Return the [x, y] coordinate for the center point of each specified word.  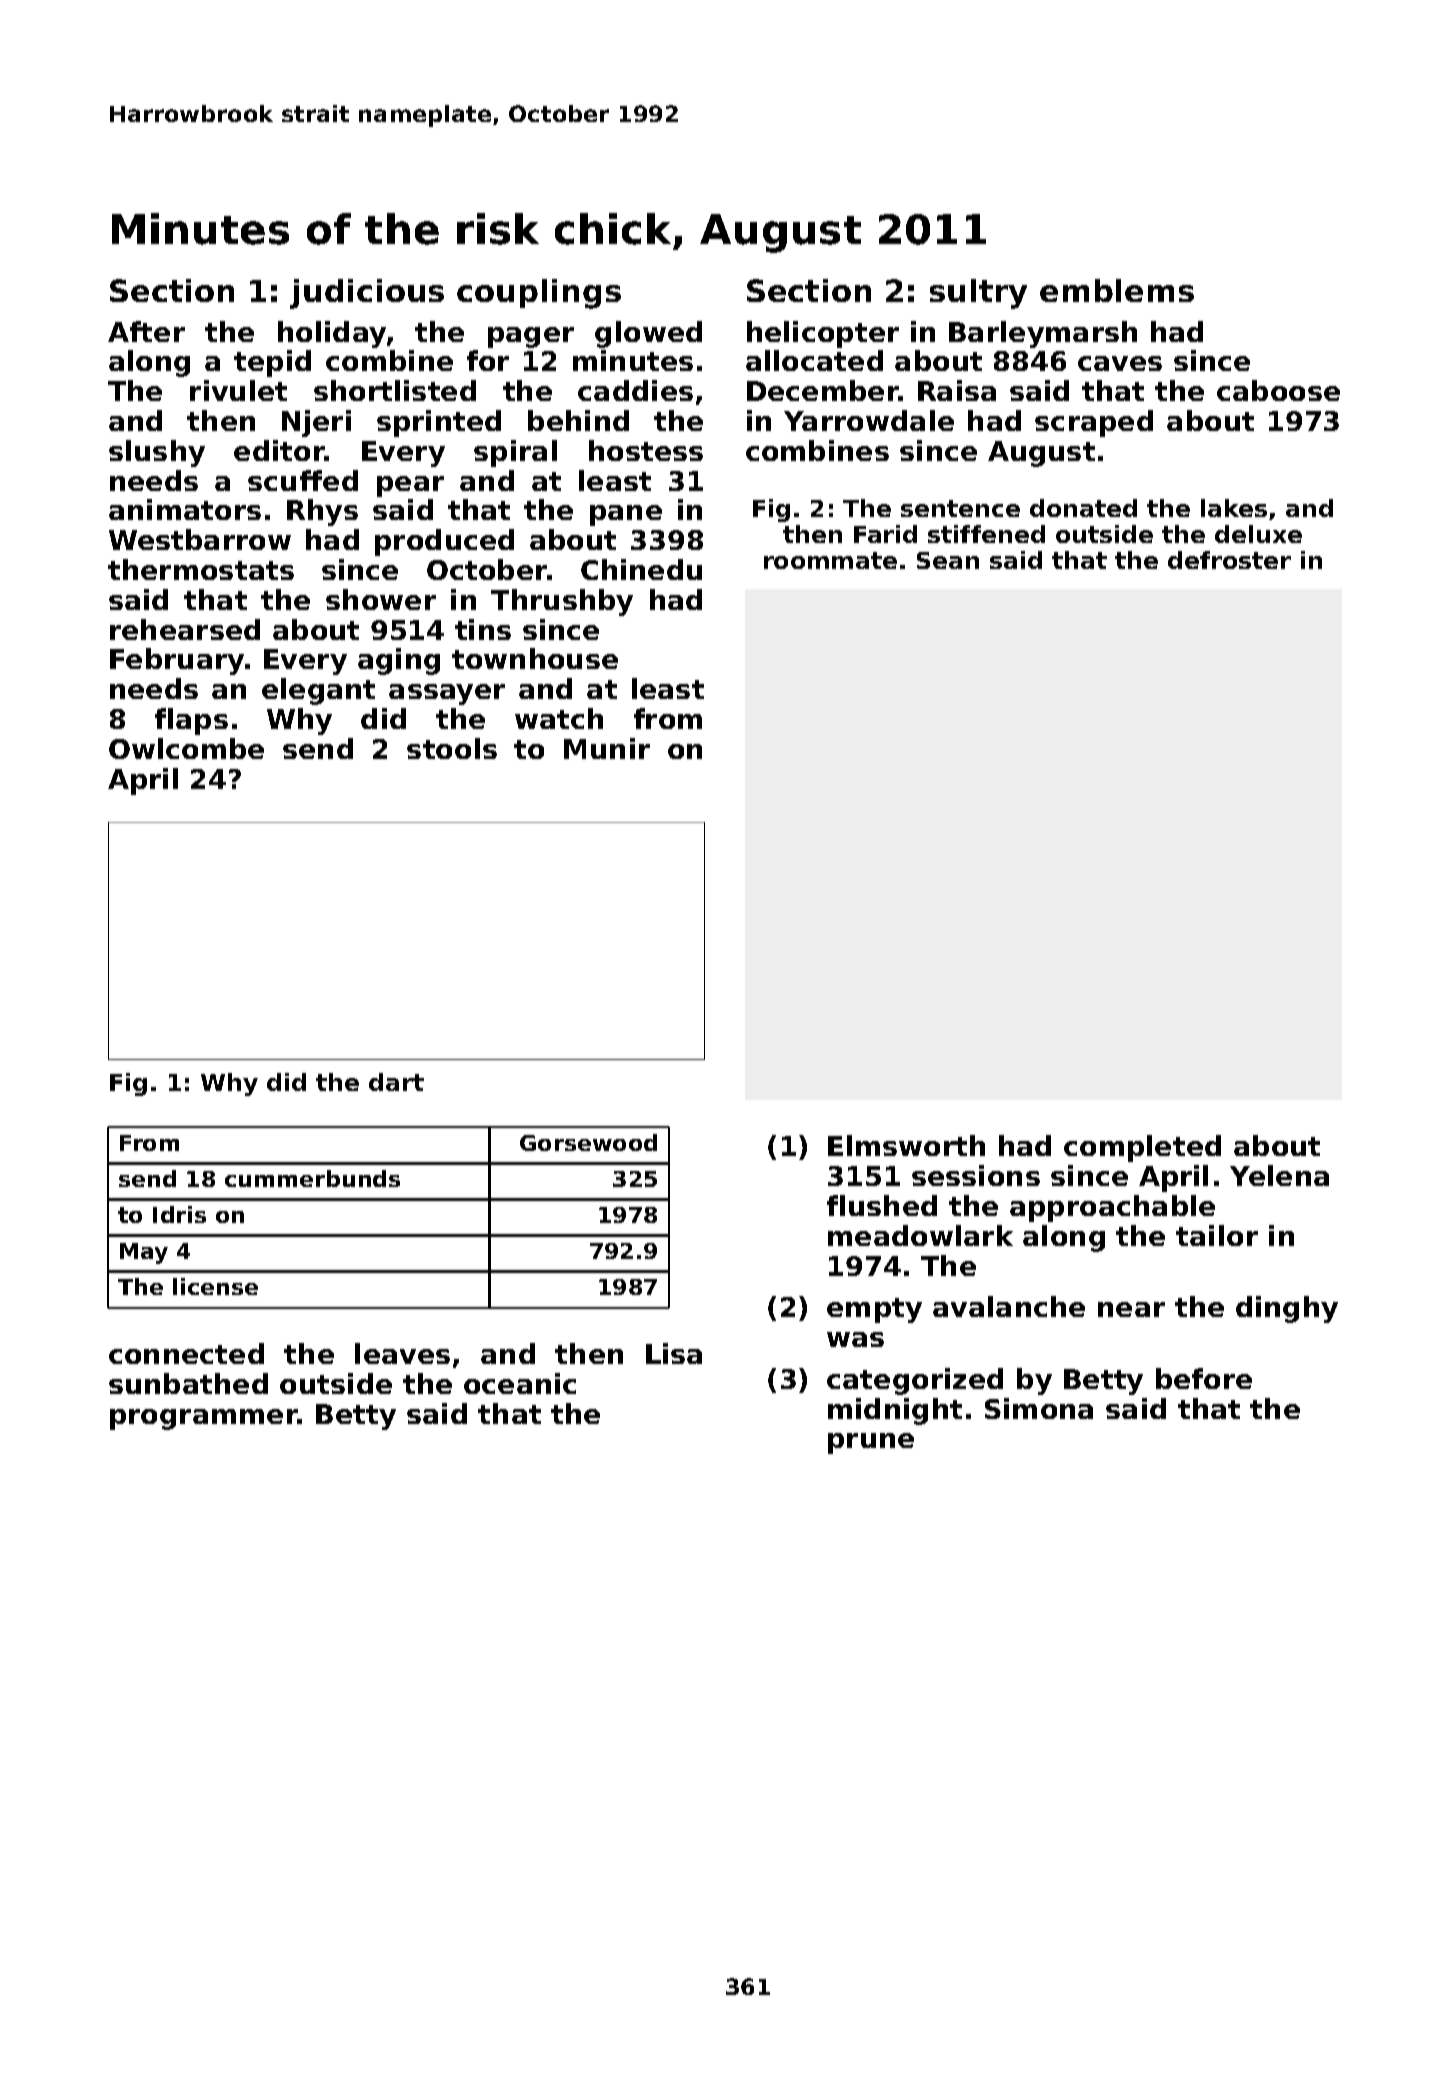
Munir [607, 748]
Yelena [1279, 1175]
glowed [648, 334]
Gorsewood [588, 1142]
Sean [948, 560]
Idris [179, 1214]
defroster [1229, 560]
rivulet [238, 390]
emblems [1117, 290]
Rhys [322, 512]
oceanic [520, 1383]
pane [626, 515]
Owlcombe [186, 748]
